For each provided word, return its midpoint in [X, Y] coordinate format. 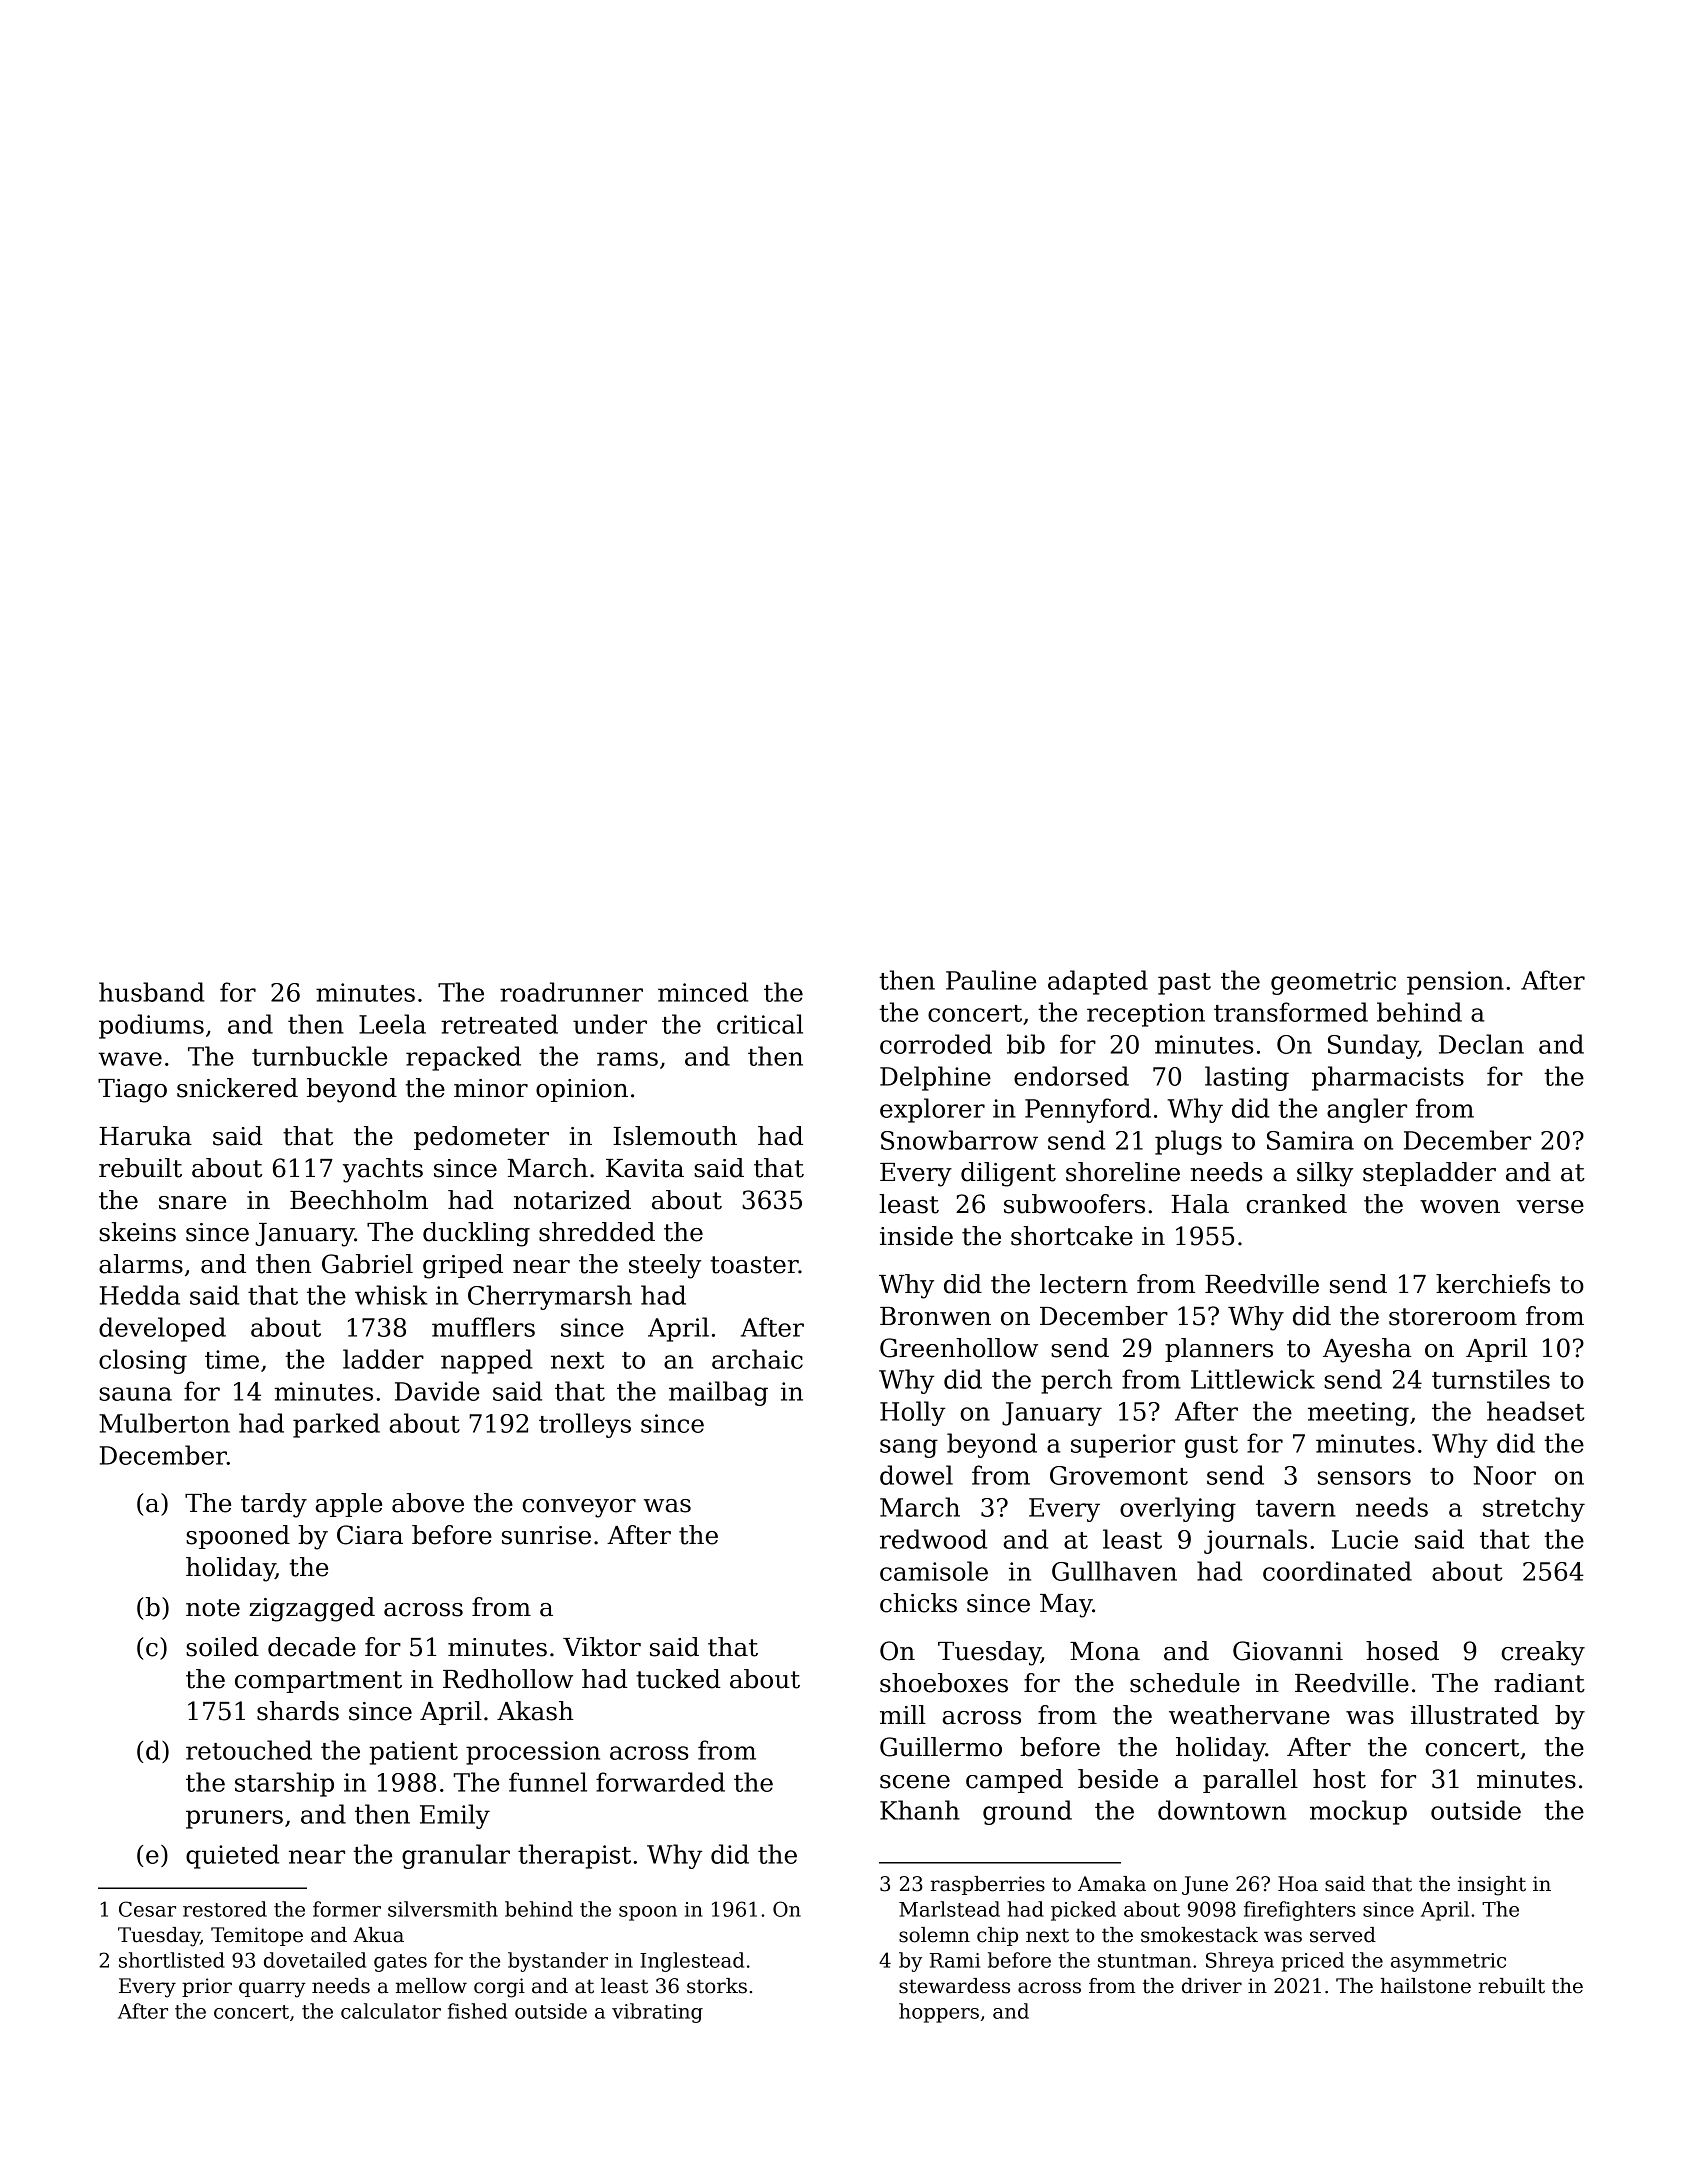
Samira [1310, 1140]
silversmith [443, 1909]
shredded [597, 1232]
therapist [574, 1856]
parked [336, 1425]
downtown [1222, 1810]
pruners [234, 1819]
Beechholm [359, 1200]
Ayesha [1367, 1350]
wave [130, 1059]
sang [909, 1448]
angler [1367, 1110]
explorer [932, 1110]
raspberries [988, 1885]
